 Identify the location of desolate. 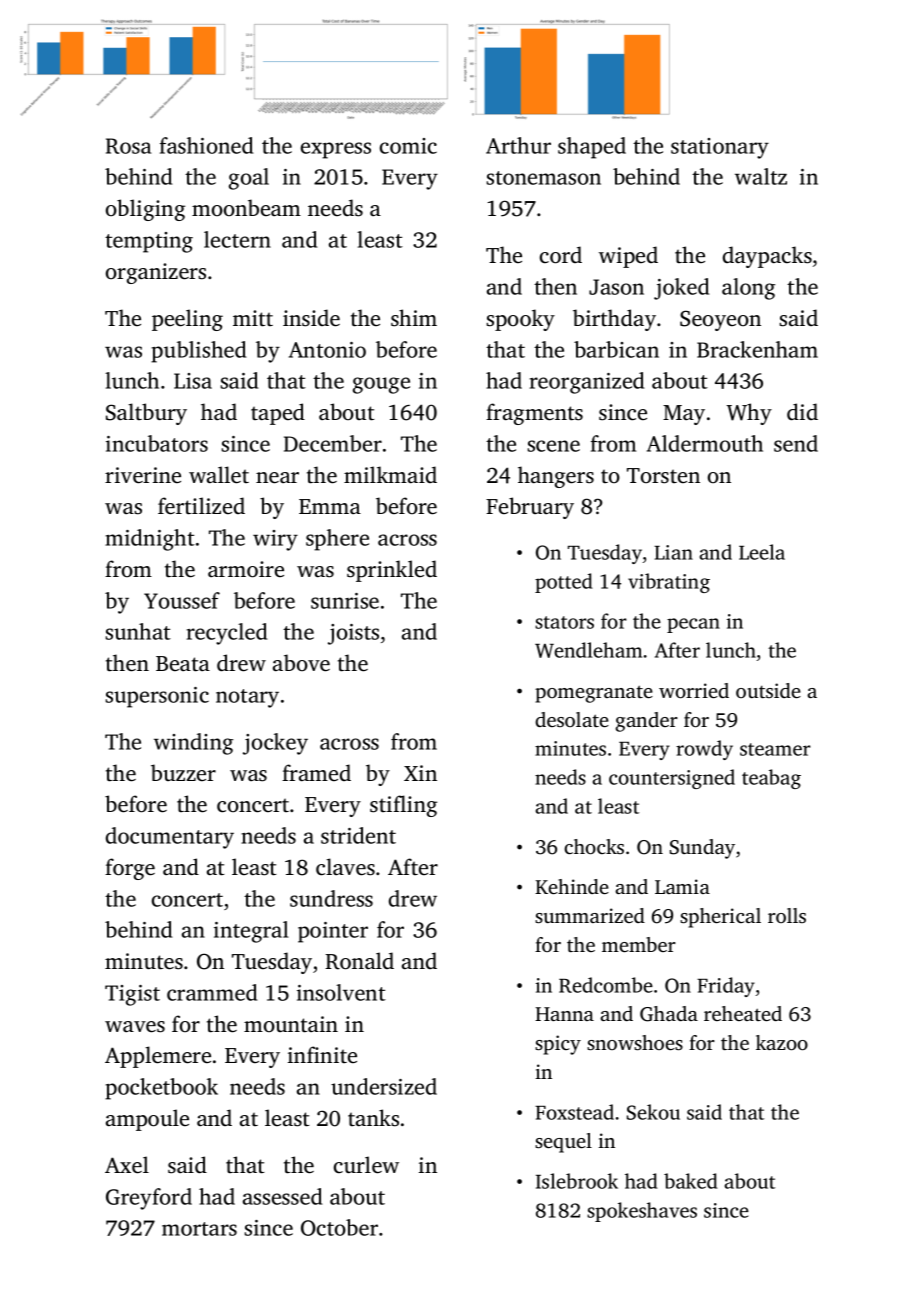
(572, 719).
